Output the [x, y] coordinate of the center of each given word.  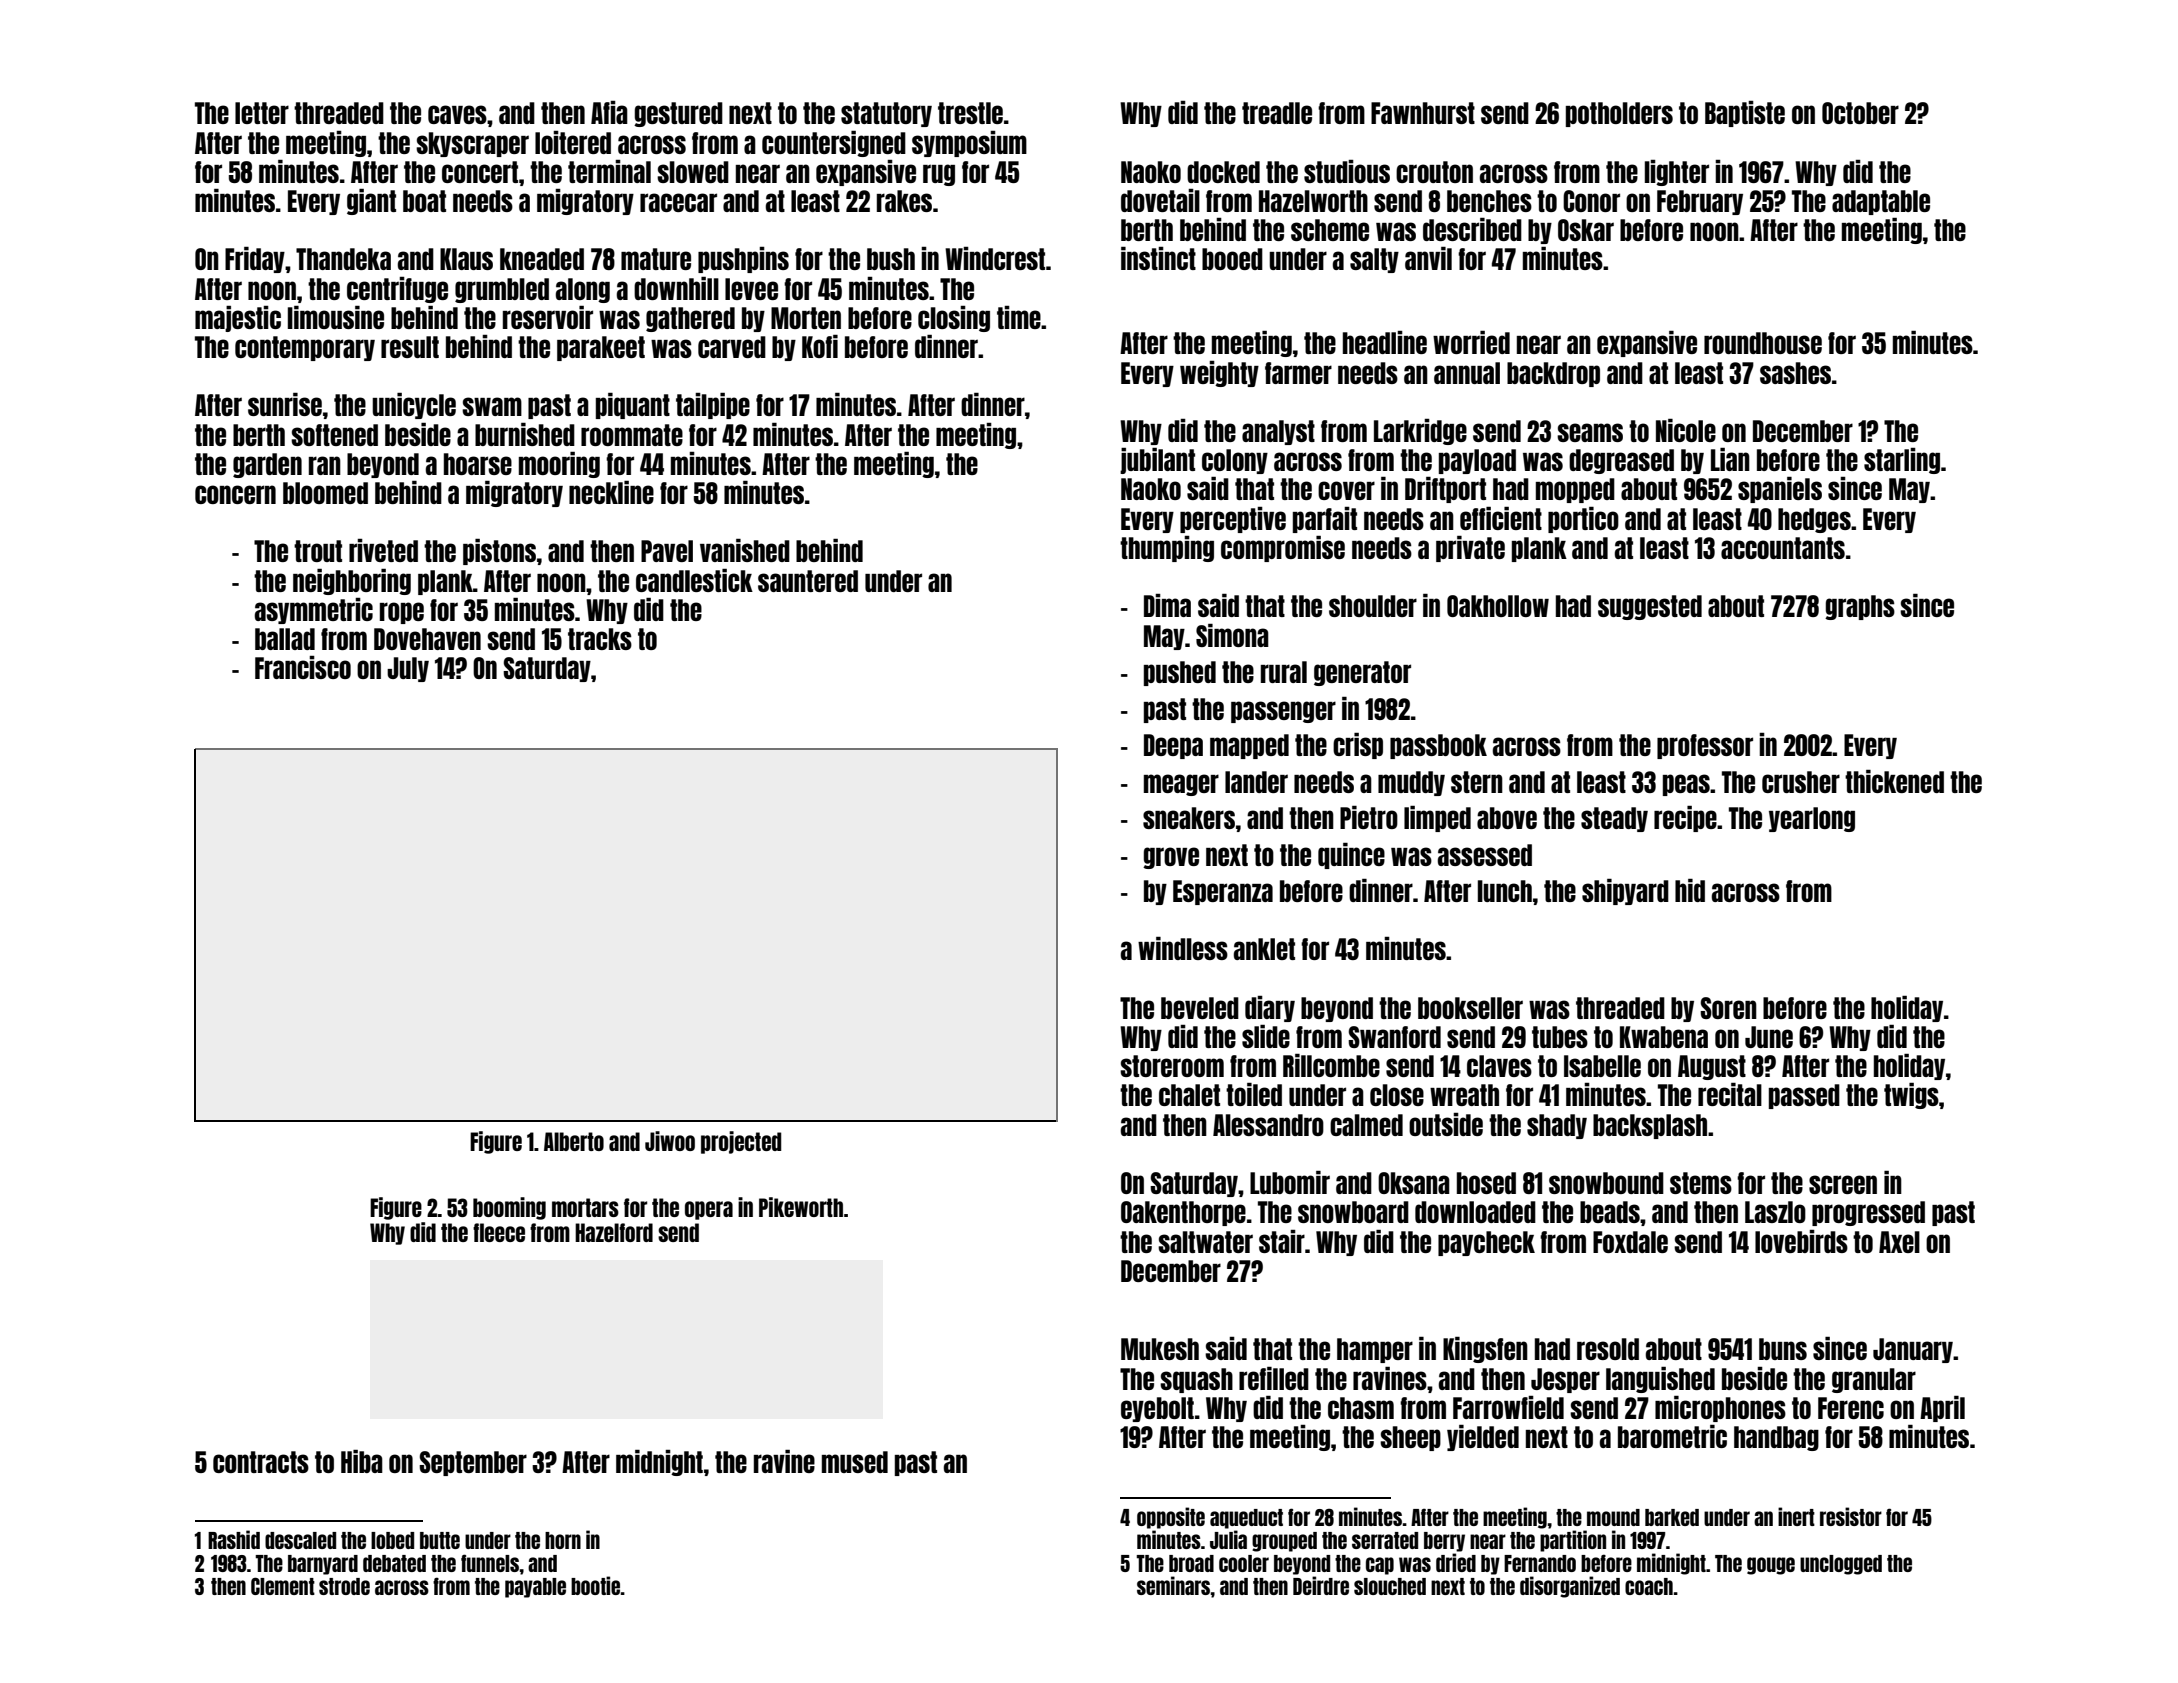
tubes [1560, 1037]
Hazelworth [1313, 201]
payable [535, 1588]
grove [1171, 858]
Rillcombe [1331, 1065]
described [1472, 229]
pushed [1180, 673]
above [1507, 818]
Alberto [574, 1141]
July [408, 669]
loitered [573, 142]
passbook [1438, 746]
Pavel [667, 551]
